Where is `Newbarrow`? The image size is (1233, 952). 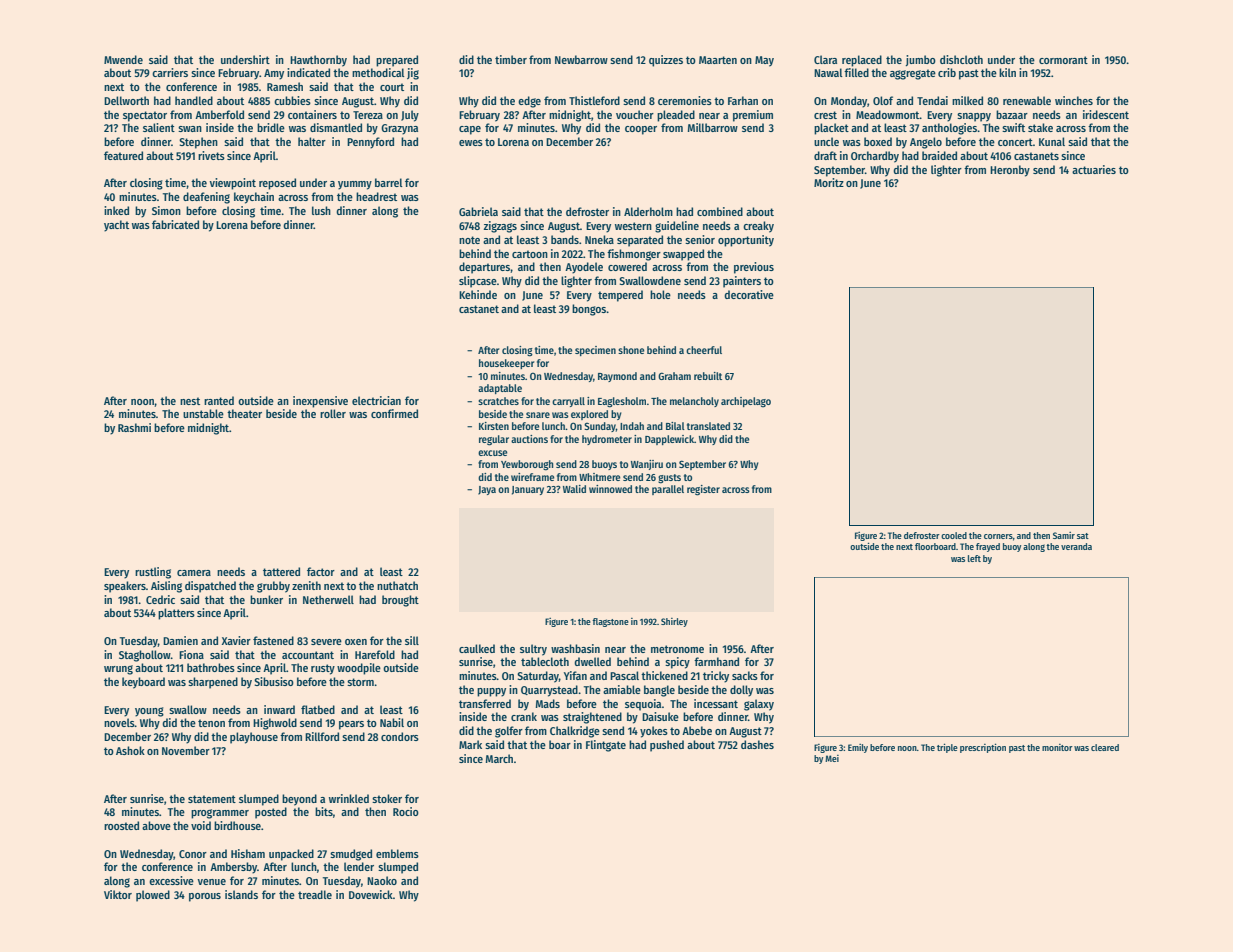 Newbarrow is located at coordinates (581, 59).
